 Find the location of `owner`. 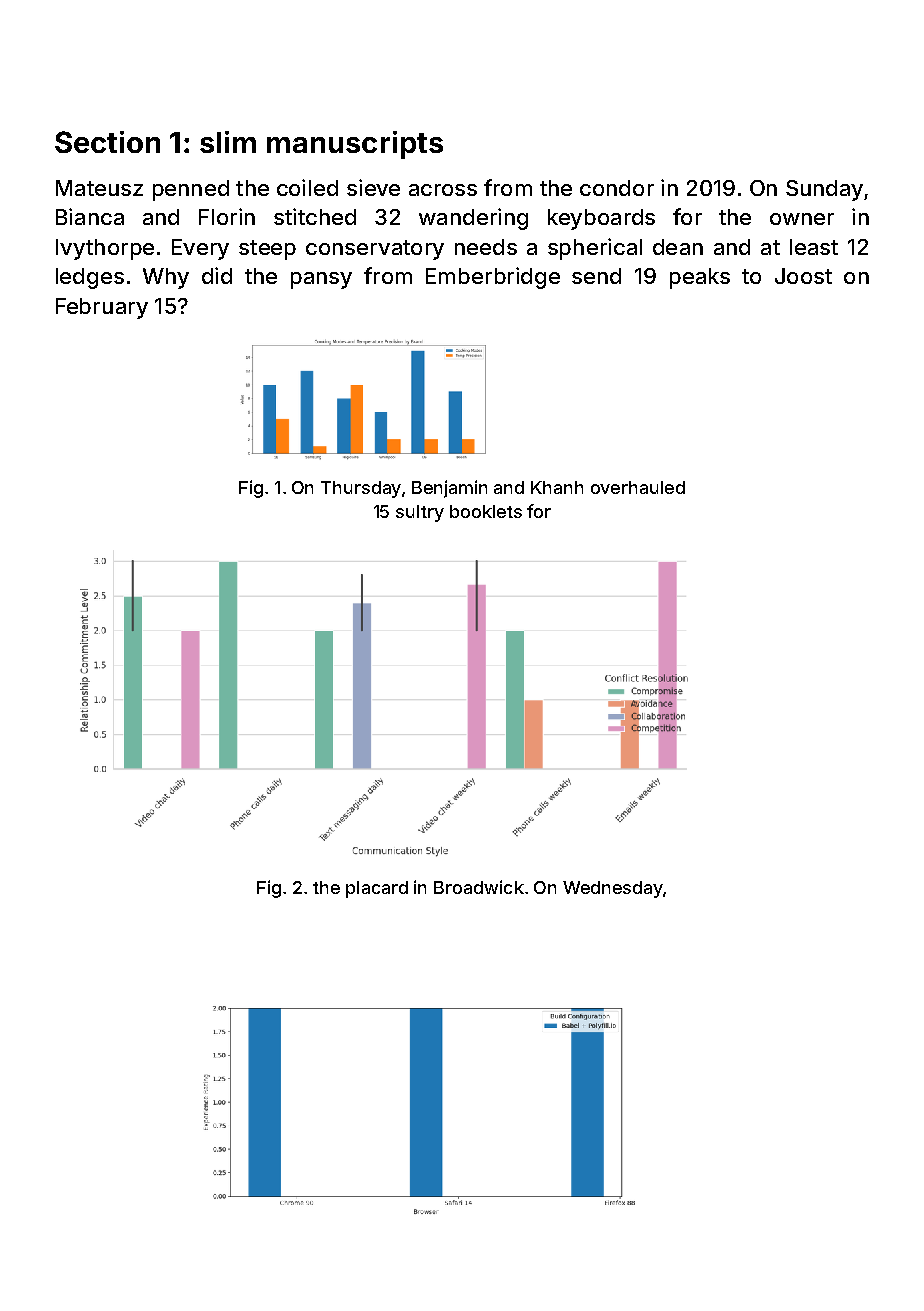

owner is located at coordinates (802, 219).
